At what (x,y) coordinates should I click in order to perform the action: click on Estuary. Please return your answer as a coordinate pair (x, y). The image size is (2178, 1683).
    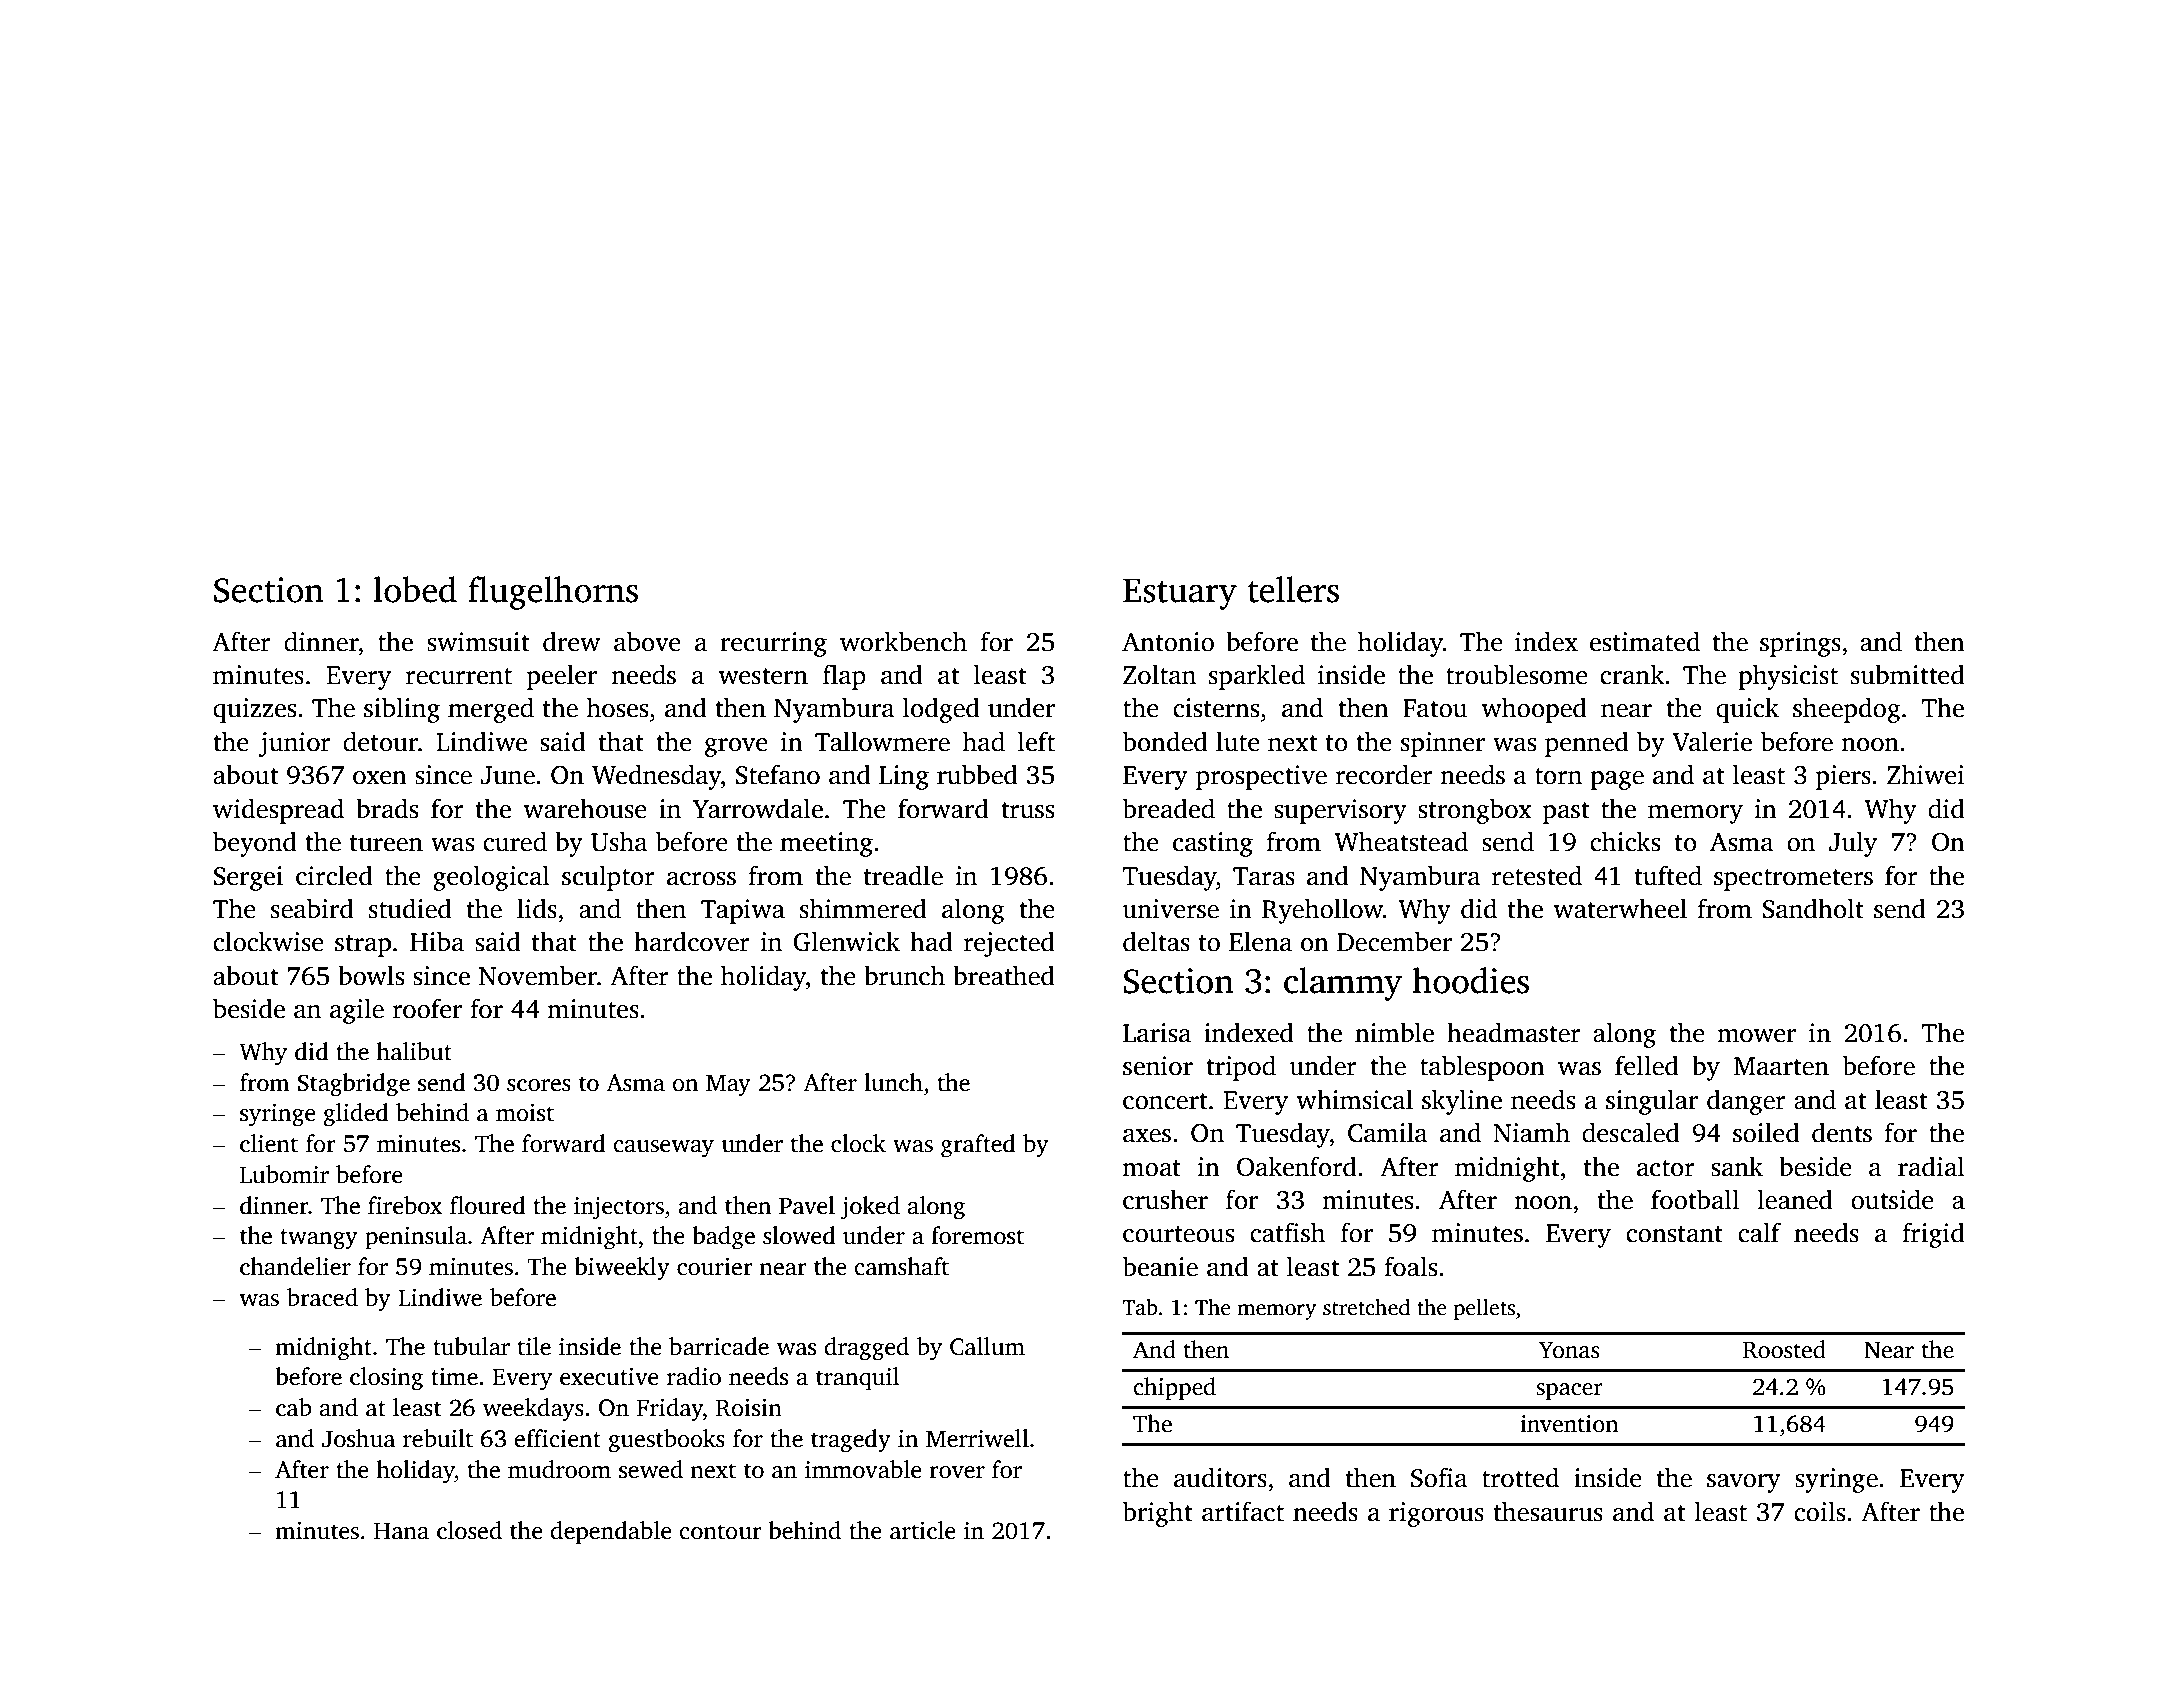
    Looking at the image, I should click on (1180, 594).
